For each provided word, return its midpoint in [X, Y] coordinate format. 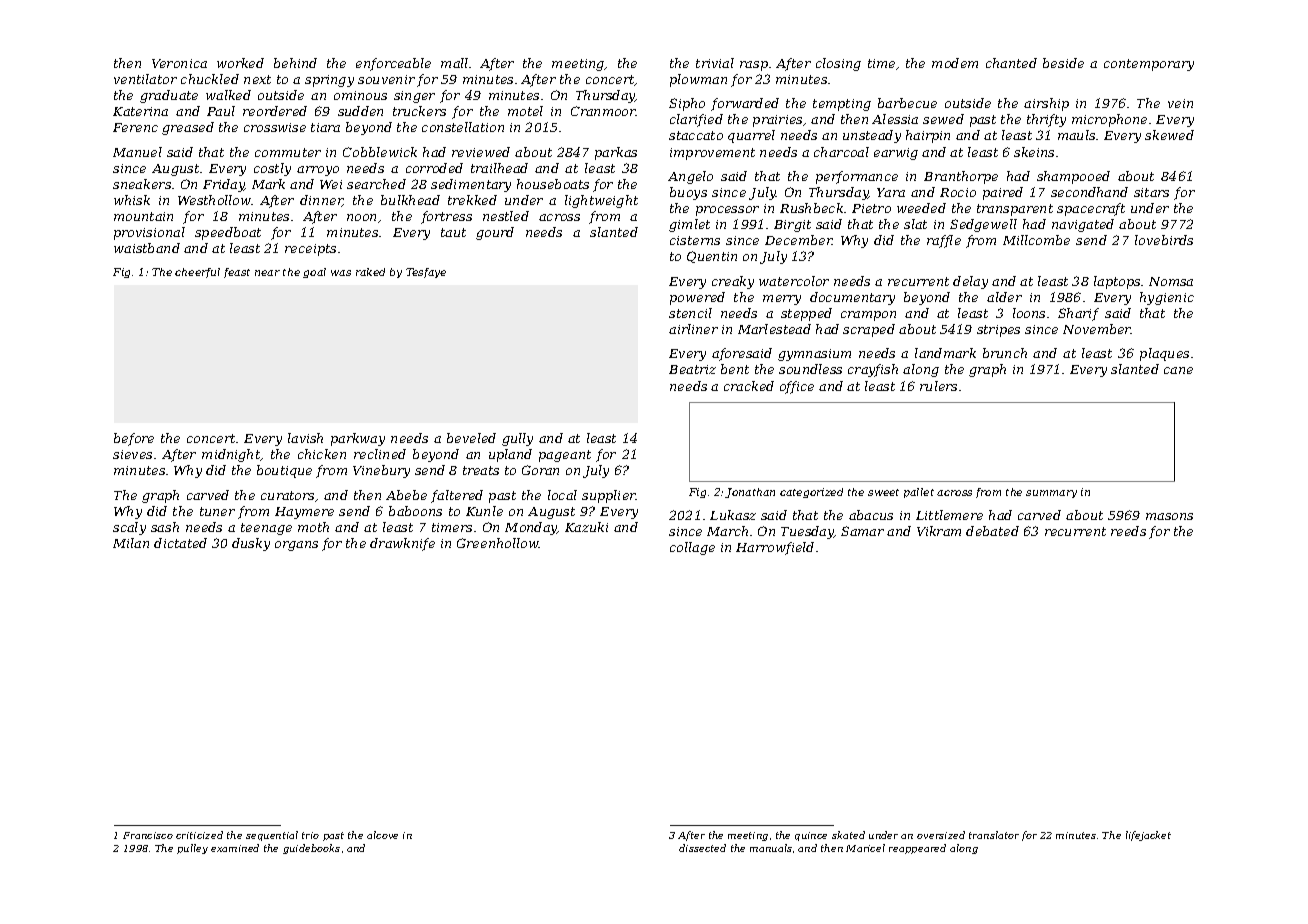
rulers [938, 386]
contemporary [1149, 65]
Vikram [939, 531]
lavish [305, 438]
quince [811, 836]
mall [454, 63]
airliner [693, 329]
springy [329, 81]
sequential [272, 836]
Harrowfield [775, 548]
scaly [129, 528]
